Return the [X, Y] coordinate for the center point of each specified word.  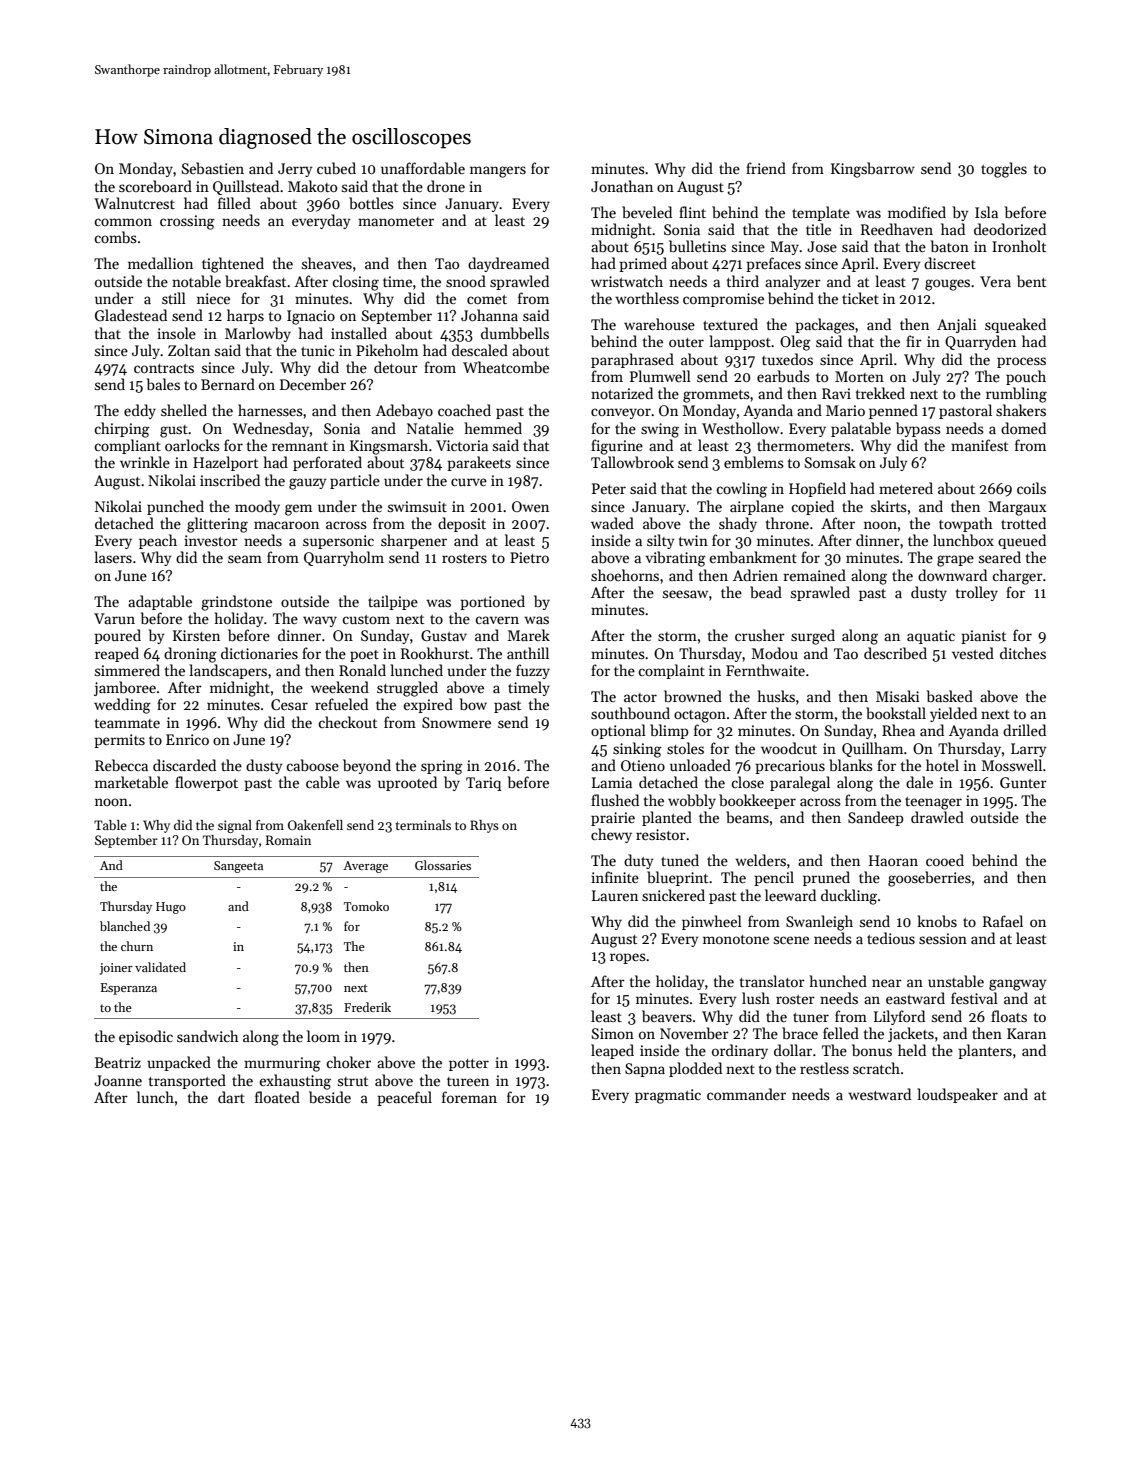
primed [643, 264]
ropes [628, 958]
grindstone [236, 603]
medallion [160, 263]
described [895, 653]
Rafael [1003, 921]
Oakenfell [315, 825]
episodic [146, 1037]
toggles [1004, 170]
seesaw [685, 594]
